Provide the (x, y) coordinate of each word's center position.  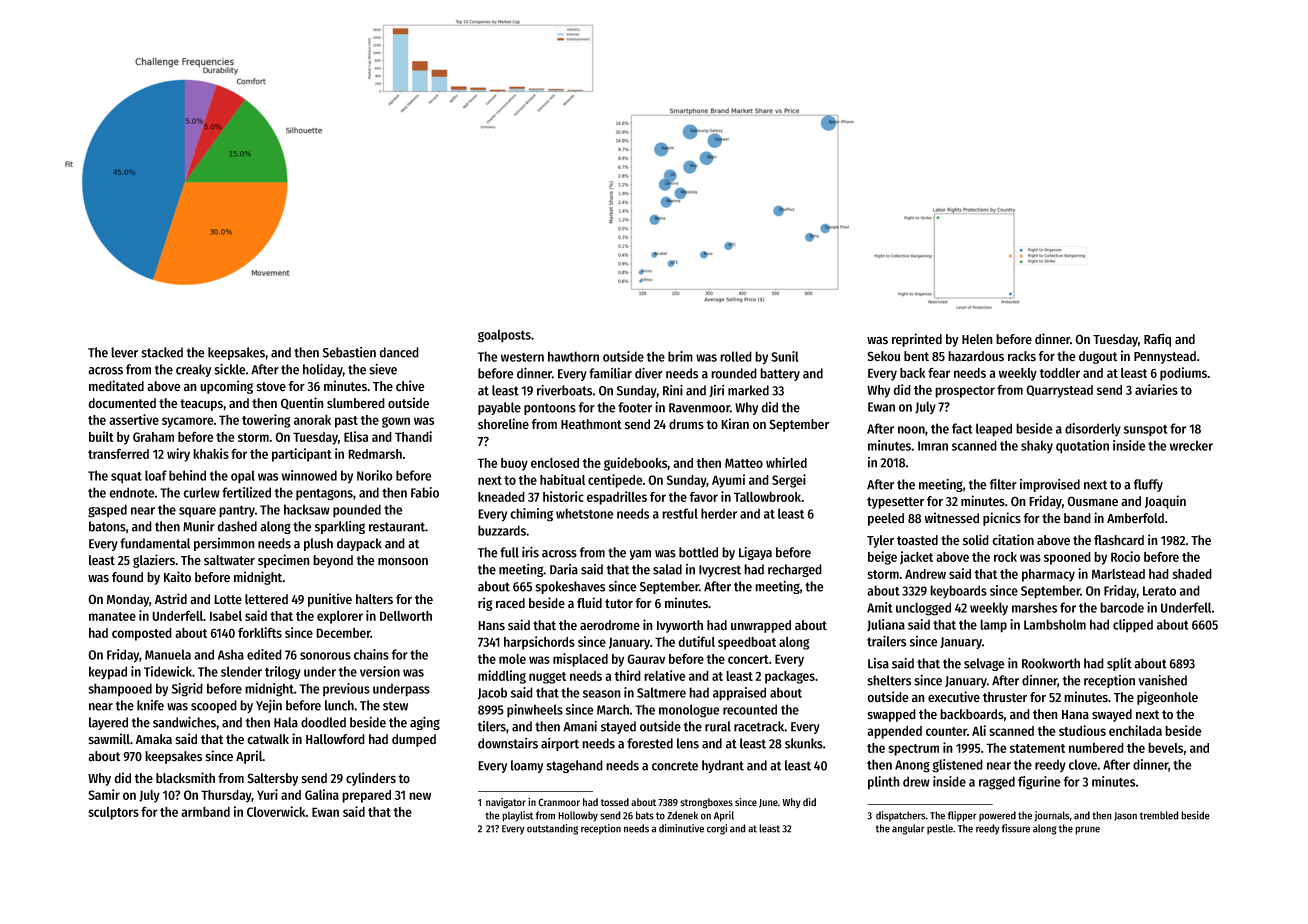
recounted (750, 709)
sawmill (109, 739)
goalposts (504, 336)
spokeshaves (570, 587)
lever (124, 352)
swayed (1112, 715)
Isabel (226, 616)
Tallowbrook (767, 497)
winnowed (309, 475)
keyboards (958, 591)
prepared (366, 796)
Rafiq (1157, 340)
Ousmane (1092, 501)
